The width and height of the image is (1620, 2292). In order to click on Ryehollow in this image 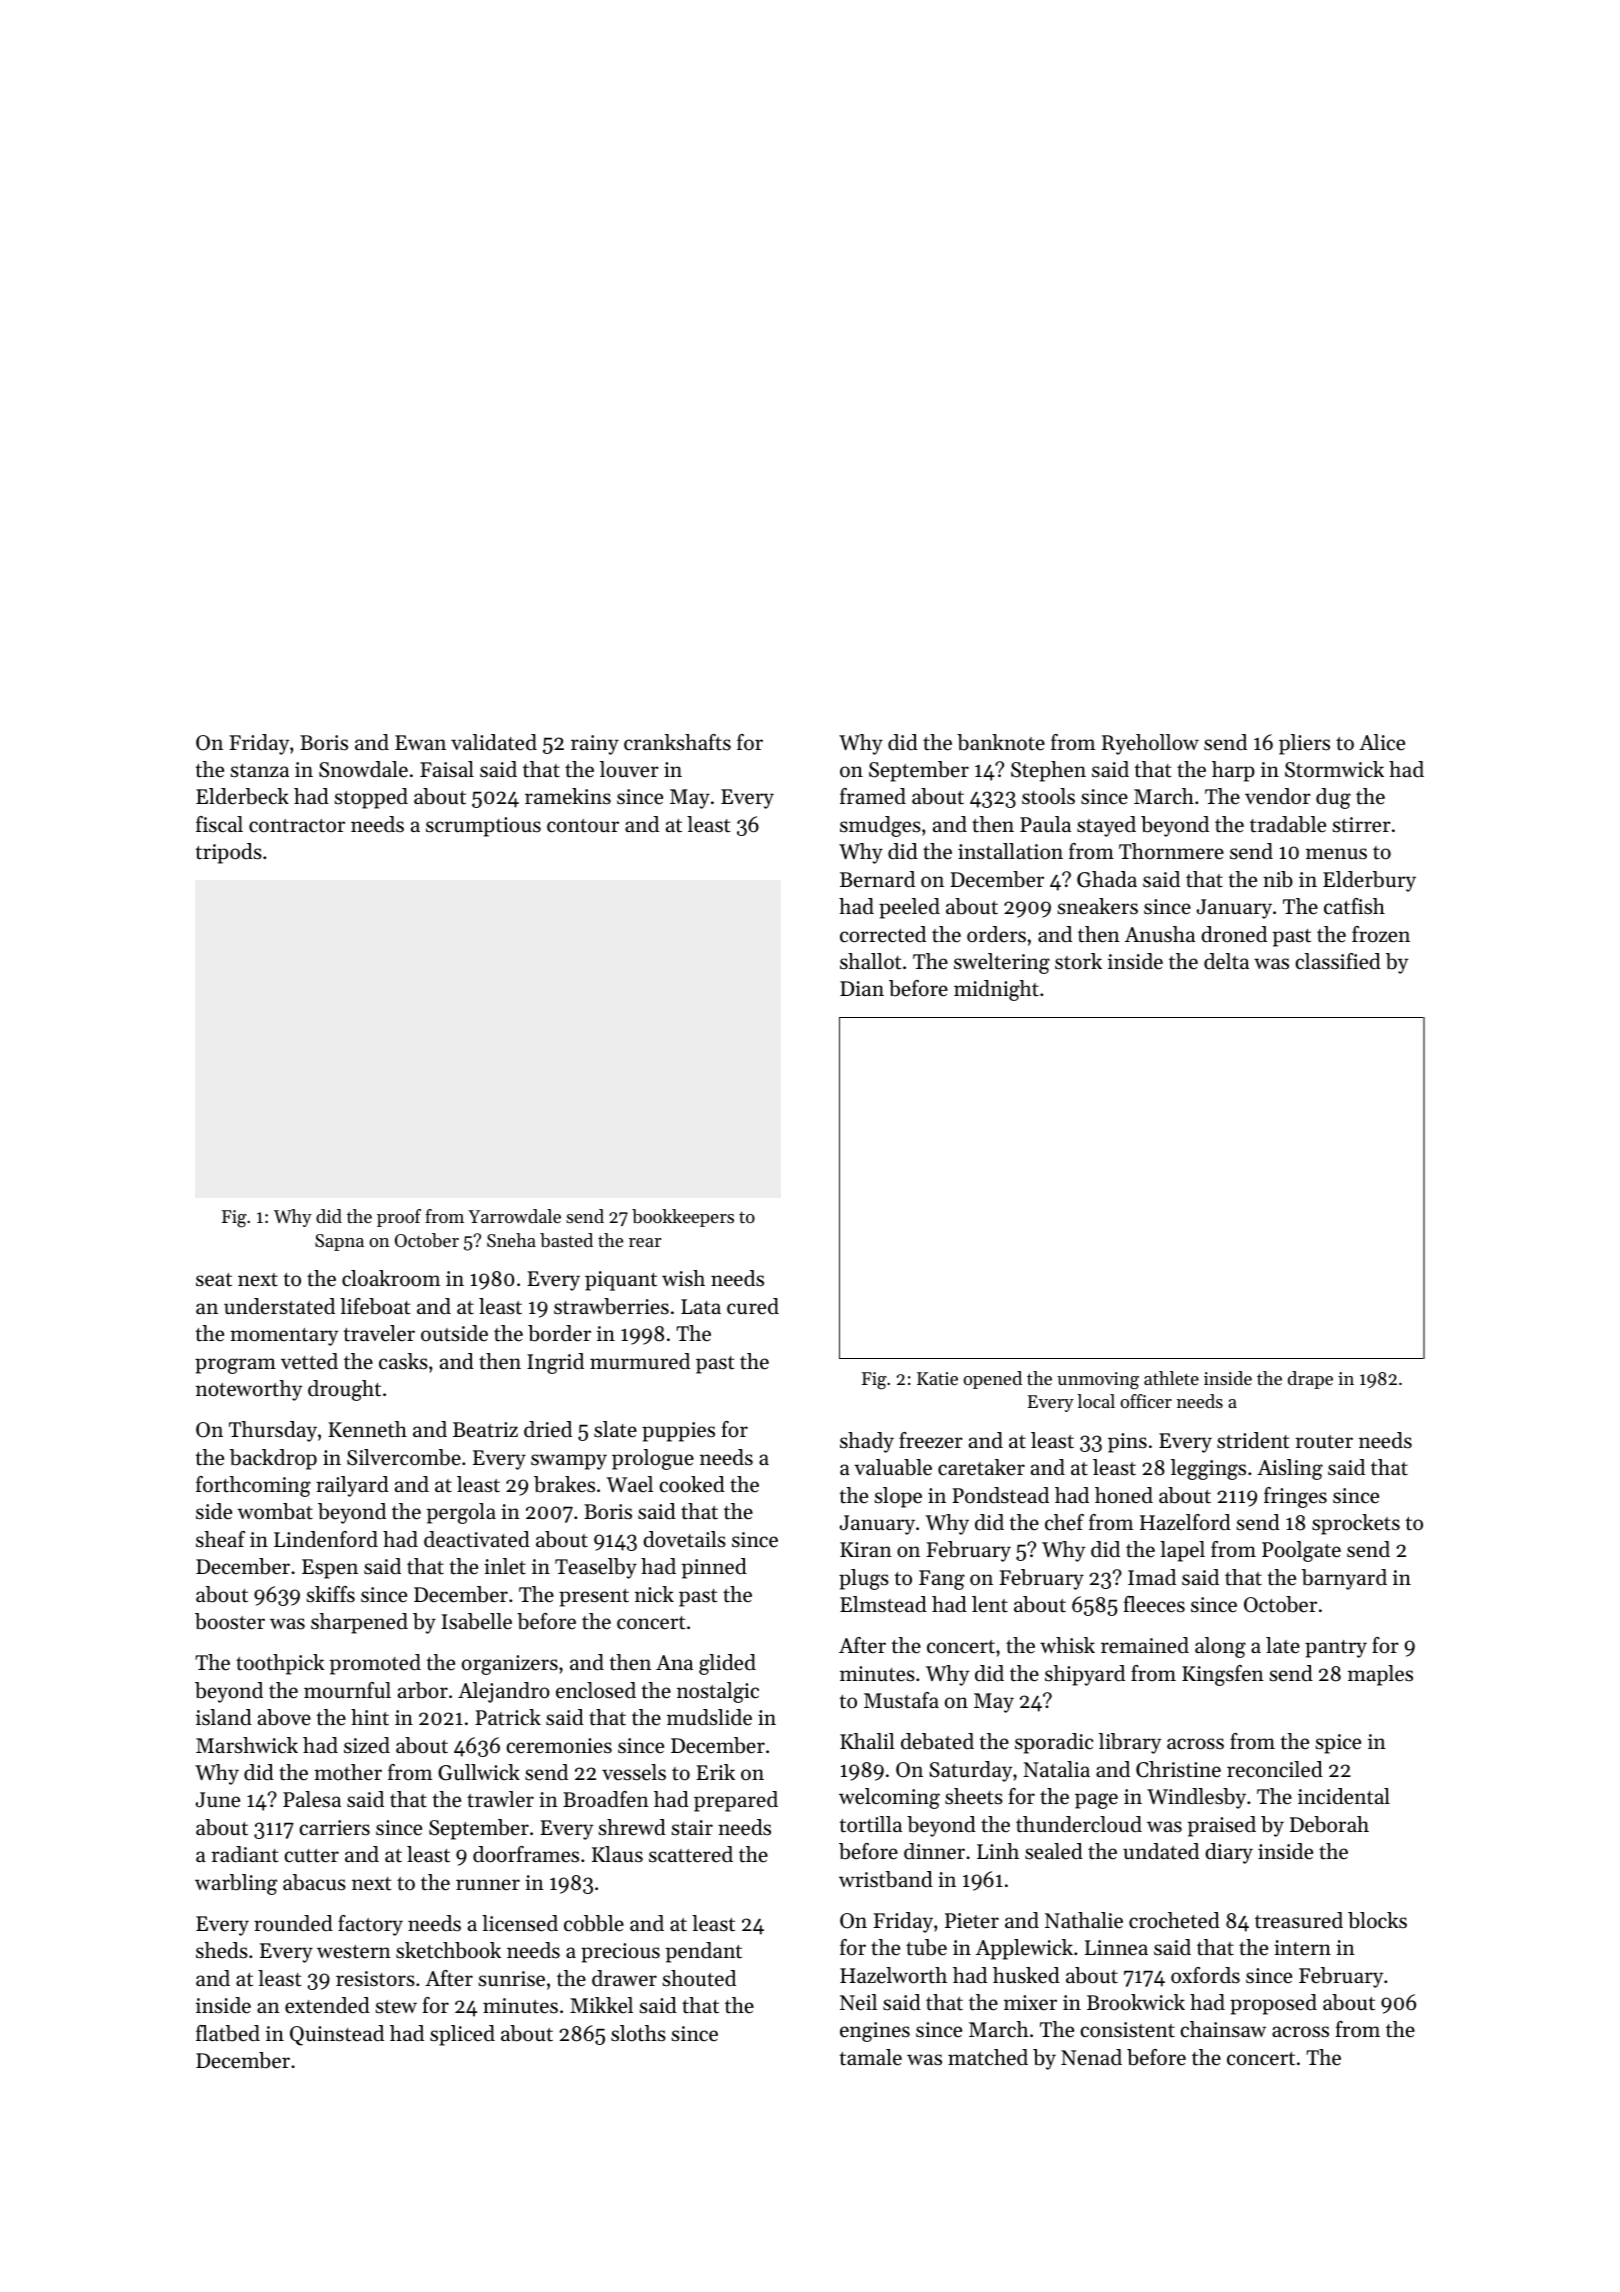, I will do `click(1150, 744)`.
